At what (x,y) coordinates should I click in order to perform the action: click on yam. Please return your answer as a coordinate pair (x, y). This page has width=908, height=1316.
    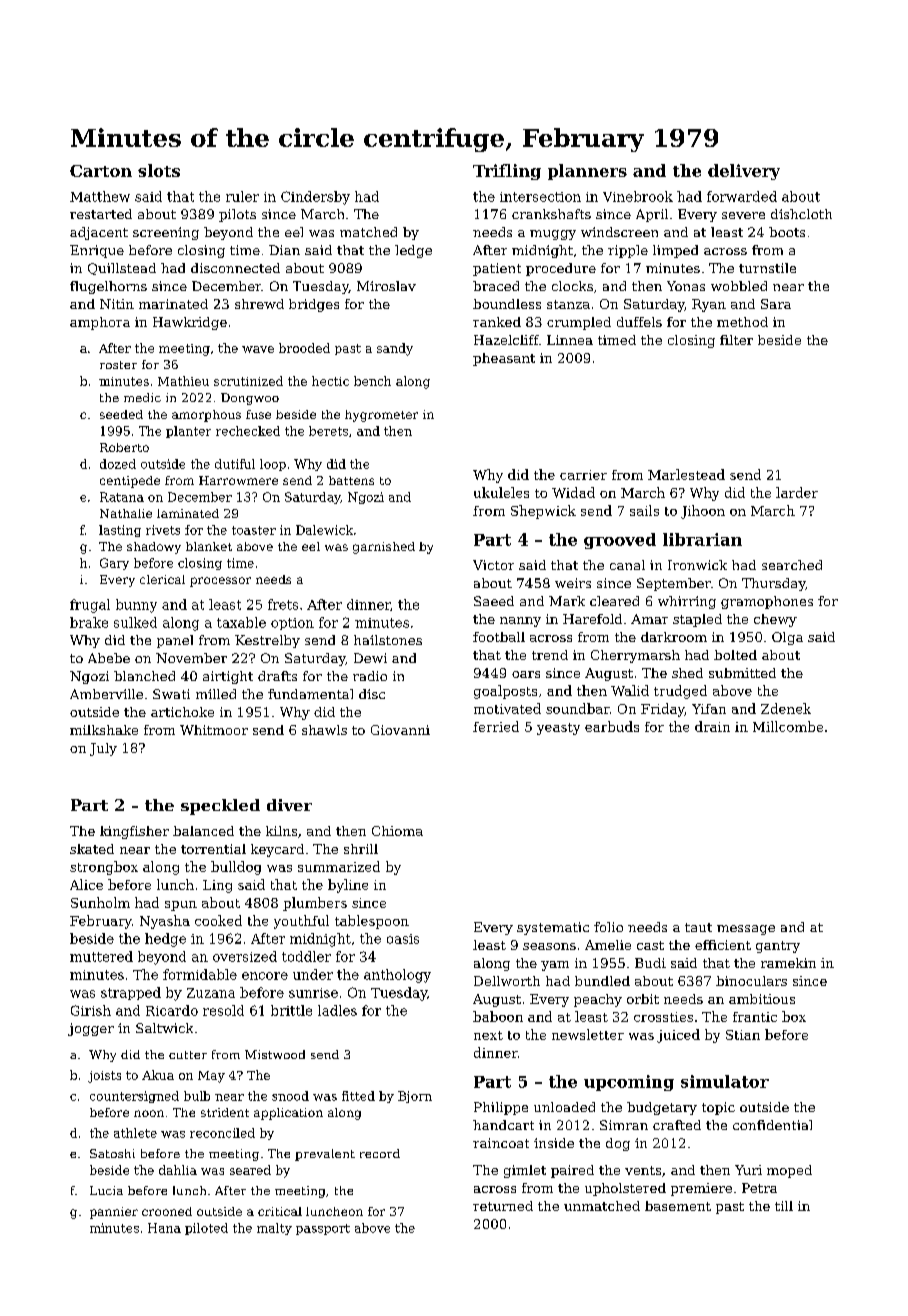
    Looking at the image, I should click on (555, 966).
